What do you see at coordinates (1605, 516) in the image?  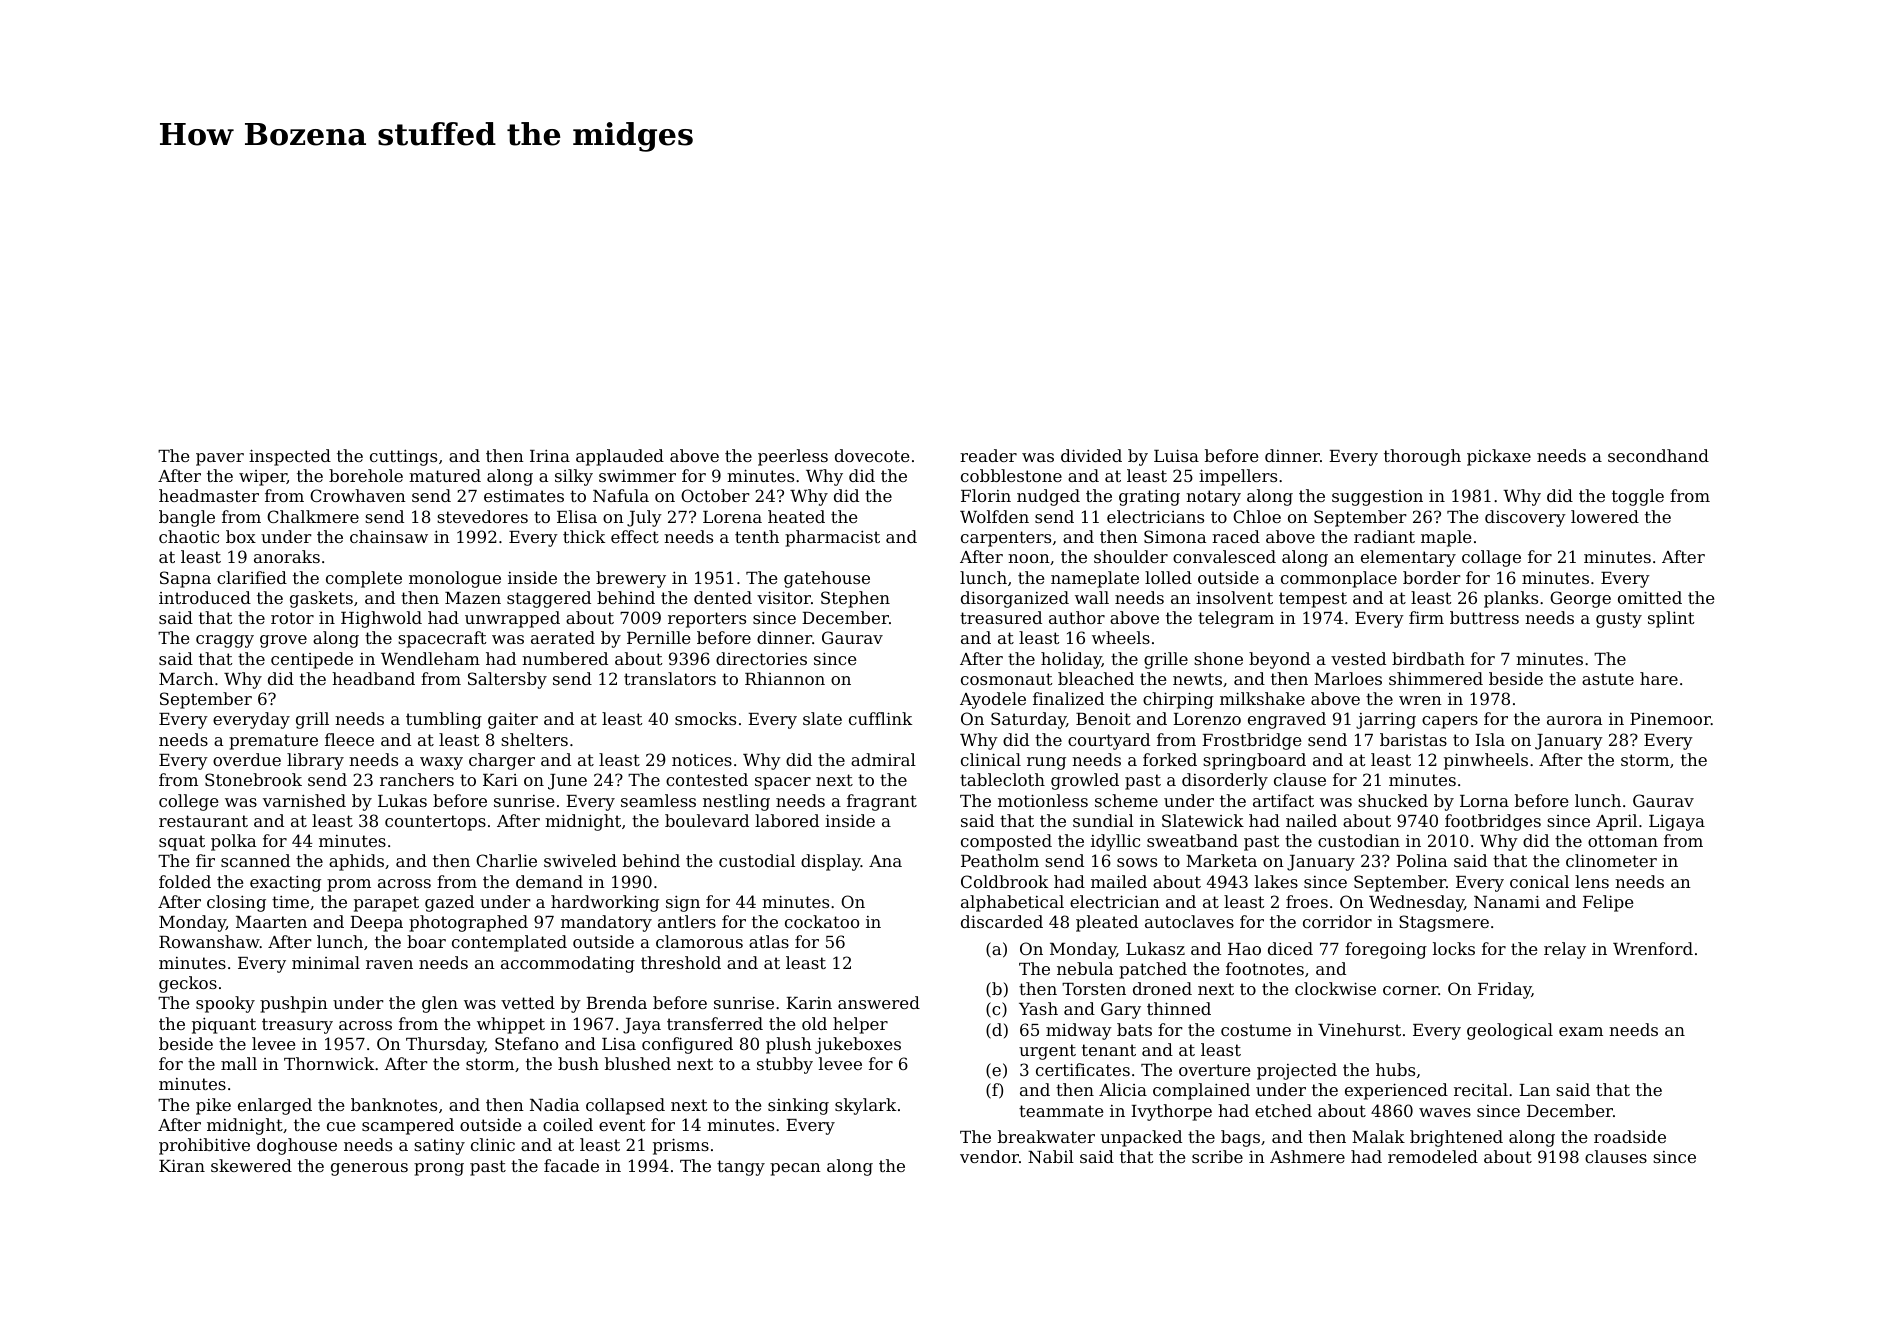 I see `lowered` at bounding box center [1605, 516].
